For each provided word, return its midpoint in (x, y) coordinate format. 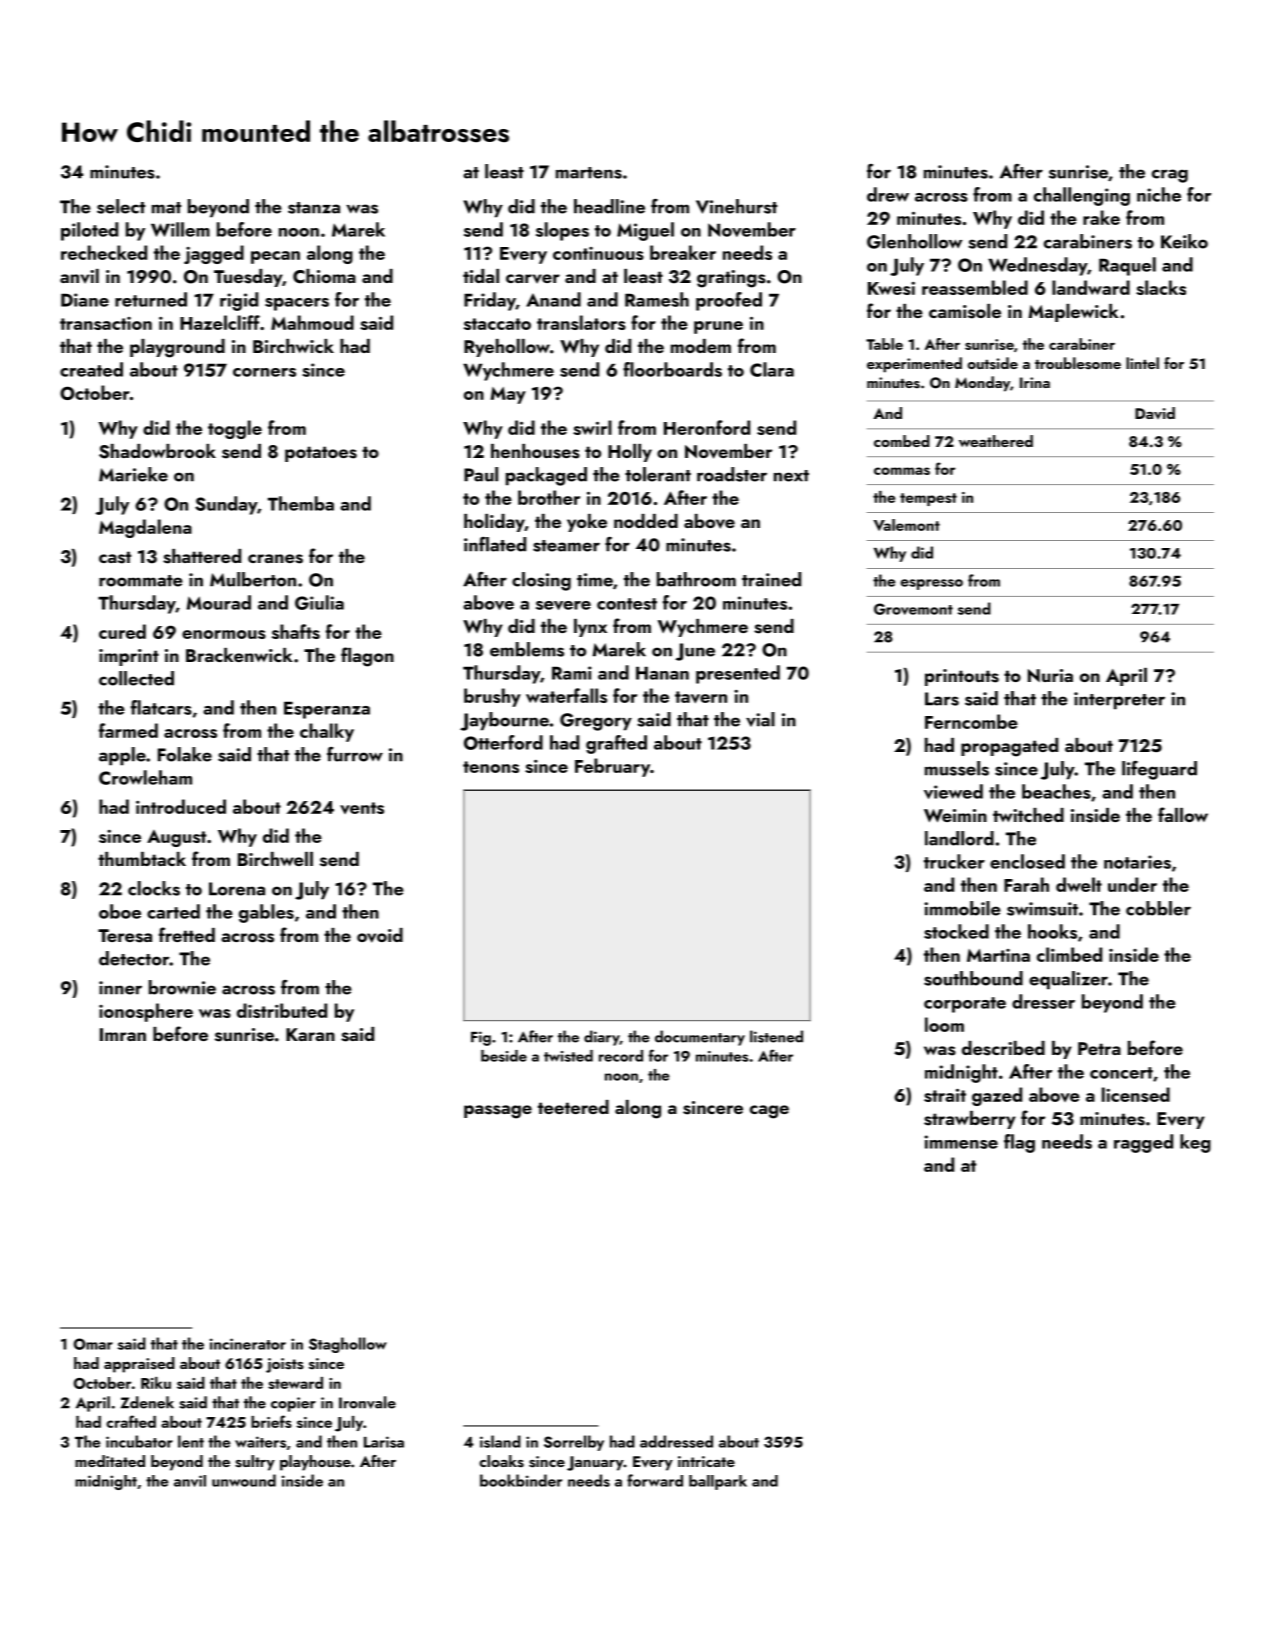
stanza (314, 208)
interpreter (1119, 701)
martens (589, 173)
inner (120, 988)
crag (1170, 176)
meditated (110, 1461)
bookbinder (521, 1480)
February (612, 767)
